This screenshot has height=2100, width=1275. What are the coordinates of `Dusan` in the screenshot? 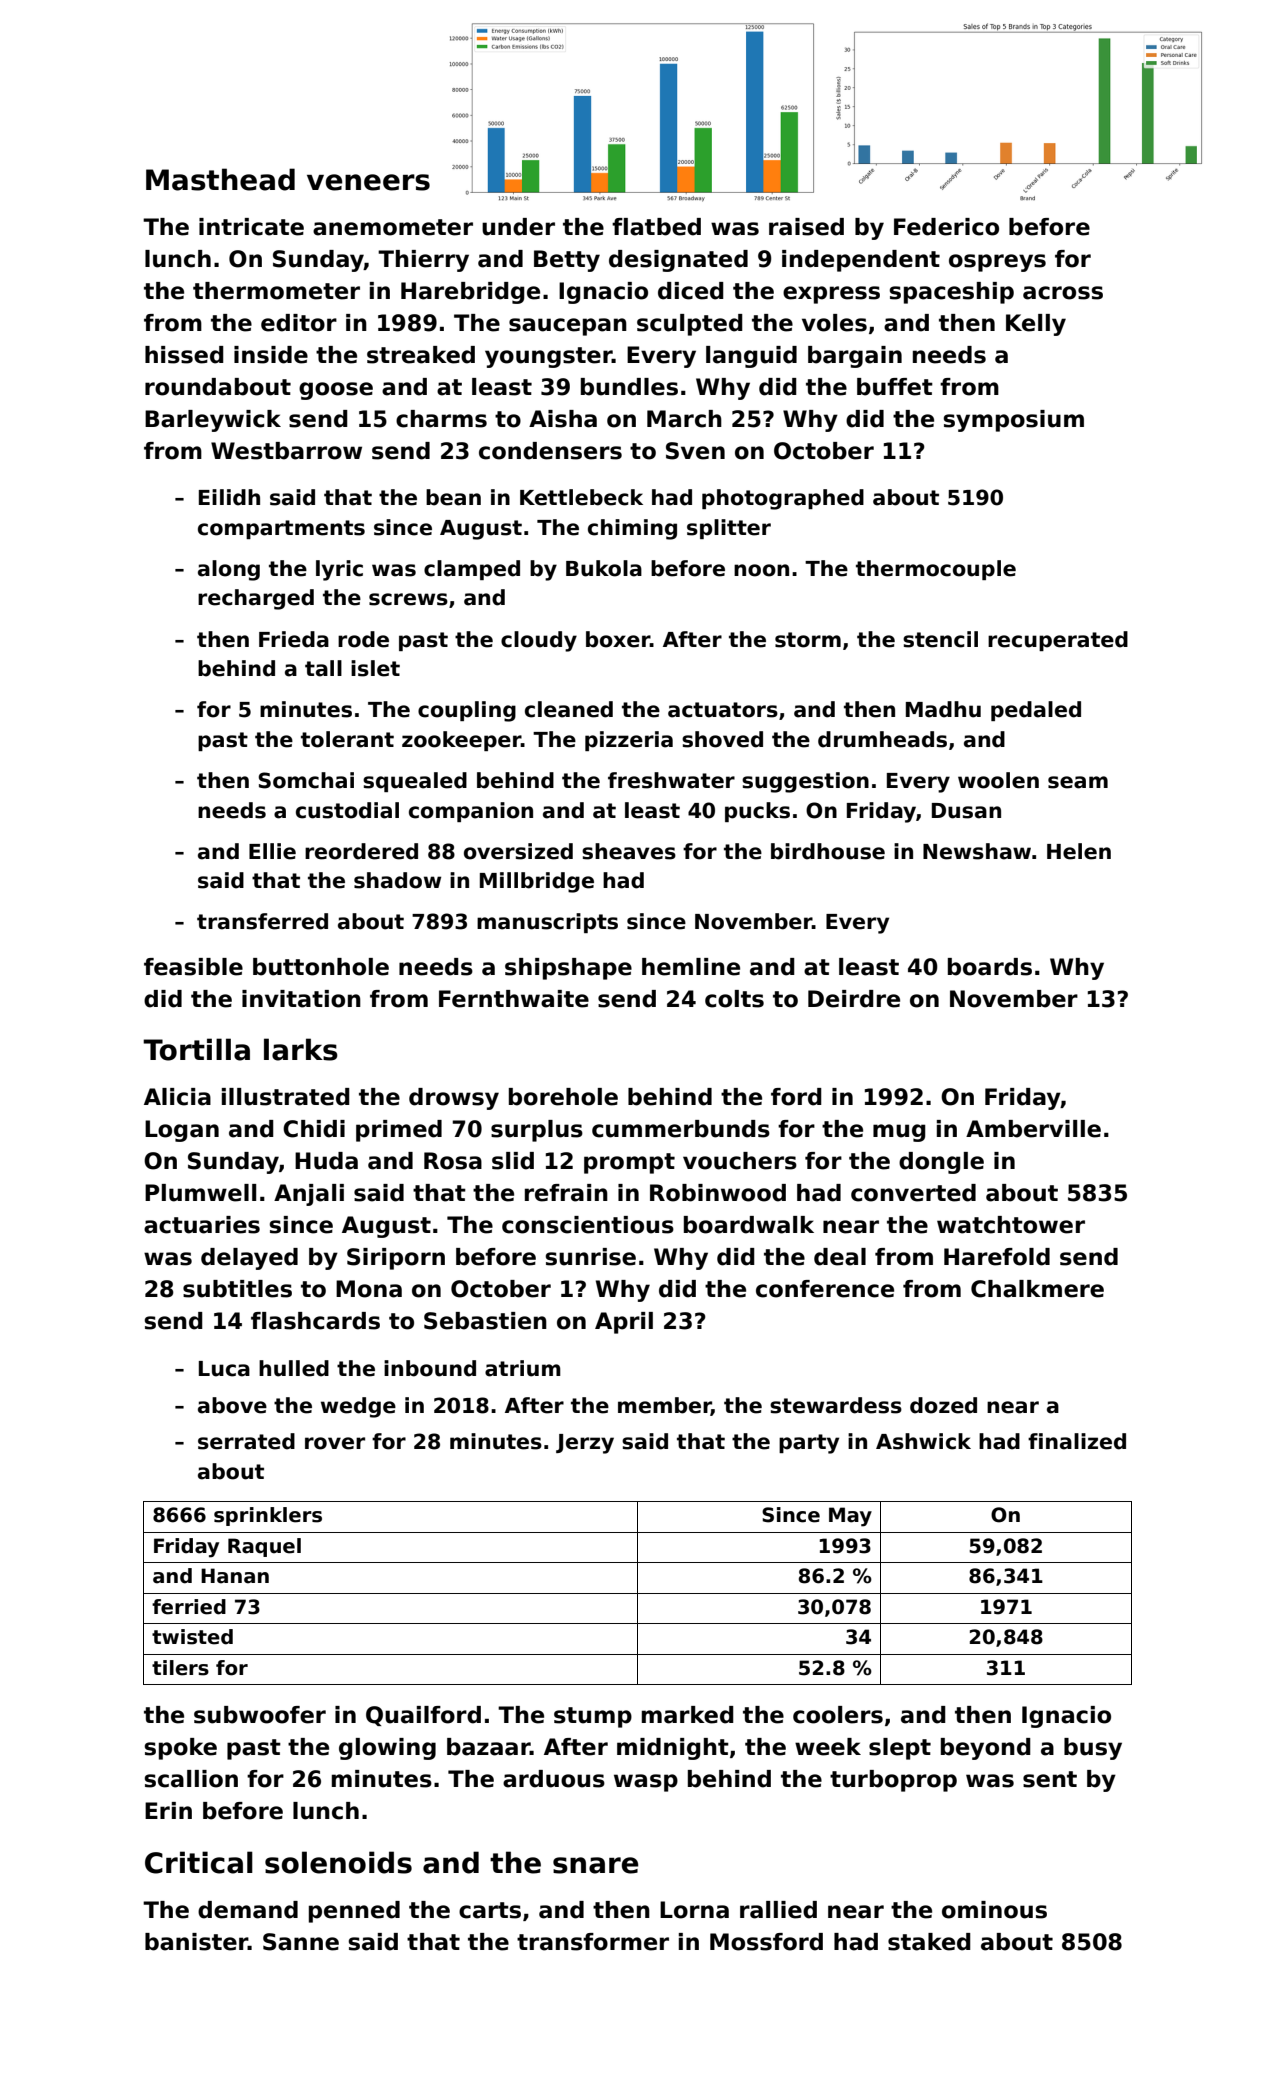 It's located at (966, 811).
